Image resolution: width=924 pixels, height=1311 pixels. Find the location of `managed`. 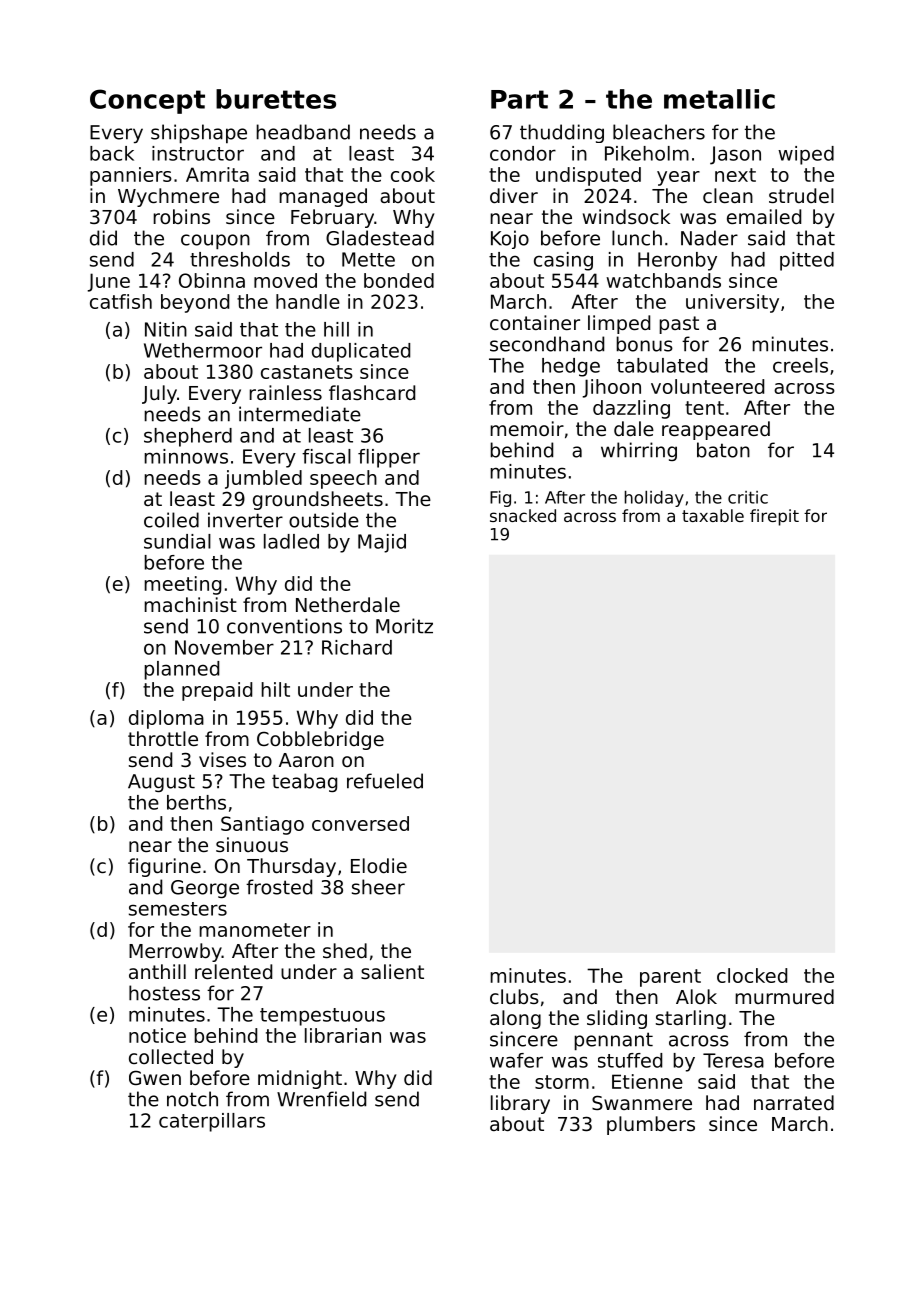

managed is located at coordinates (323, 197).
